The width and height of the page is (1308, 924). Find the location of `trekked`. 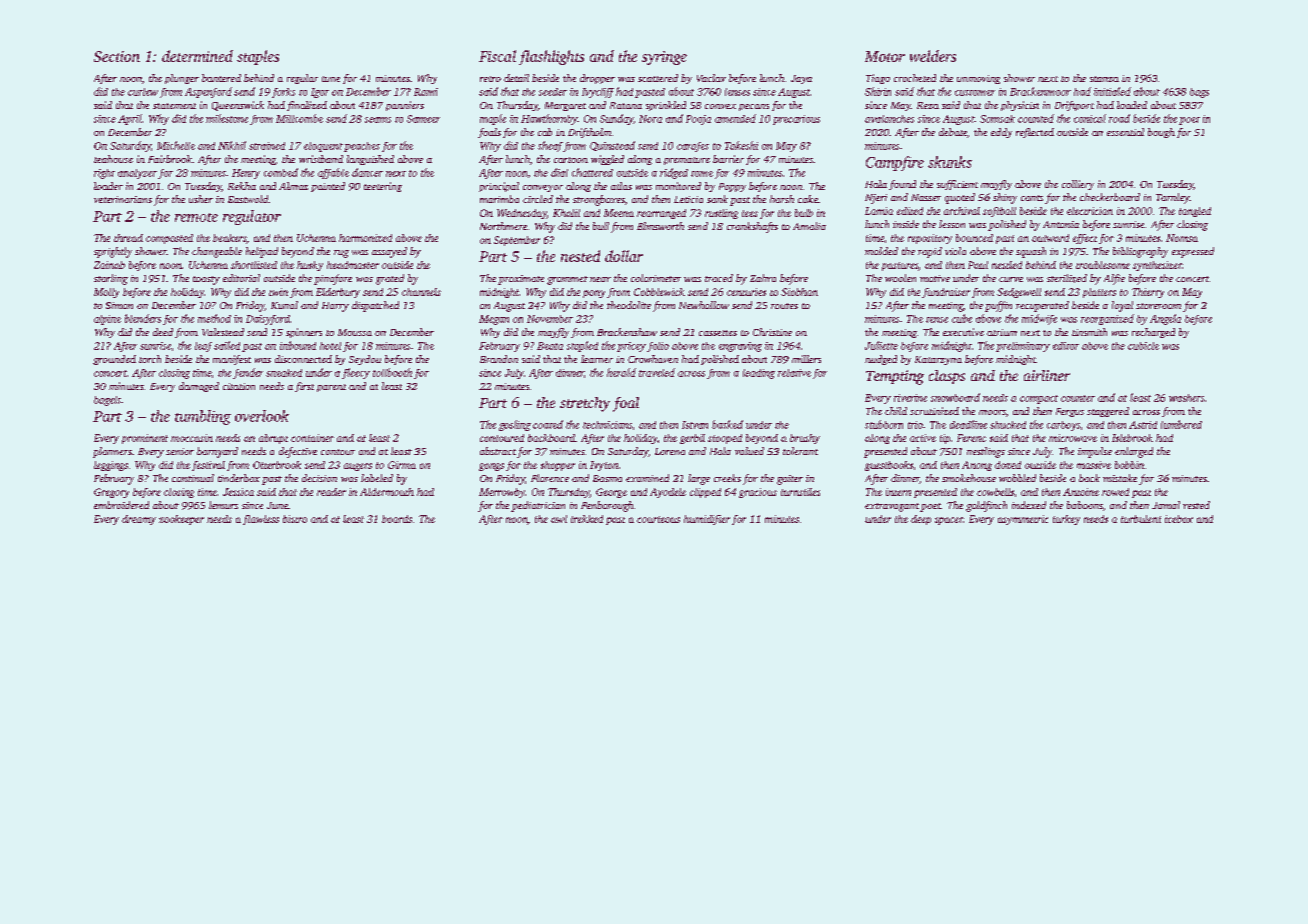

trekked is located at coordinates (587, 519).
